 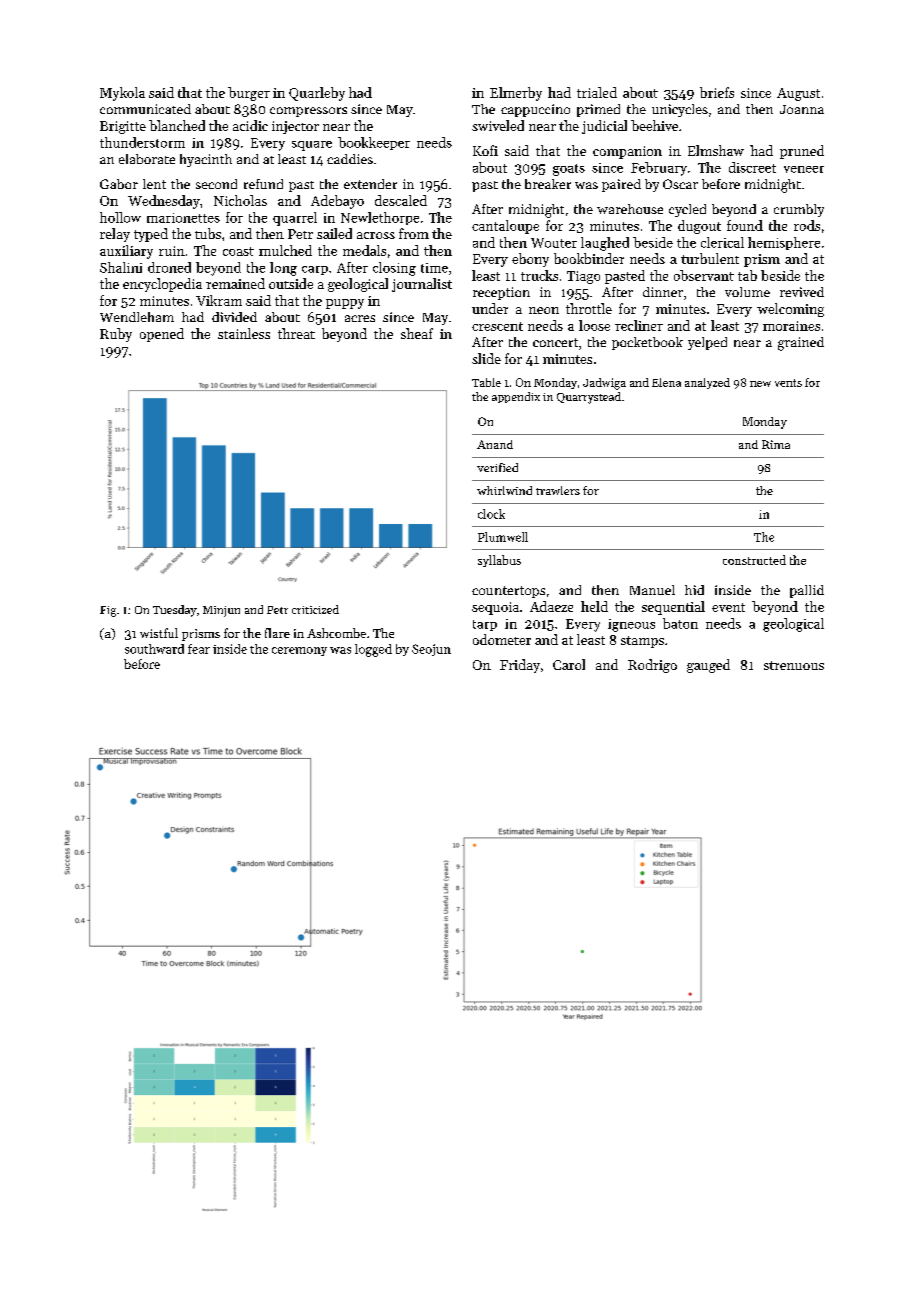 I want to click on appendix, so click(x=516, y=397).
